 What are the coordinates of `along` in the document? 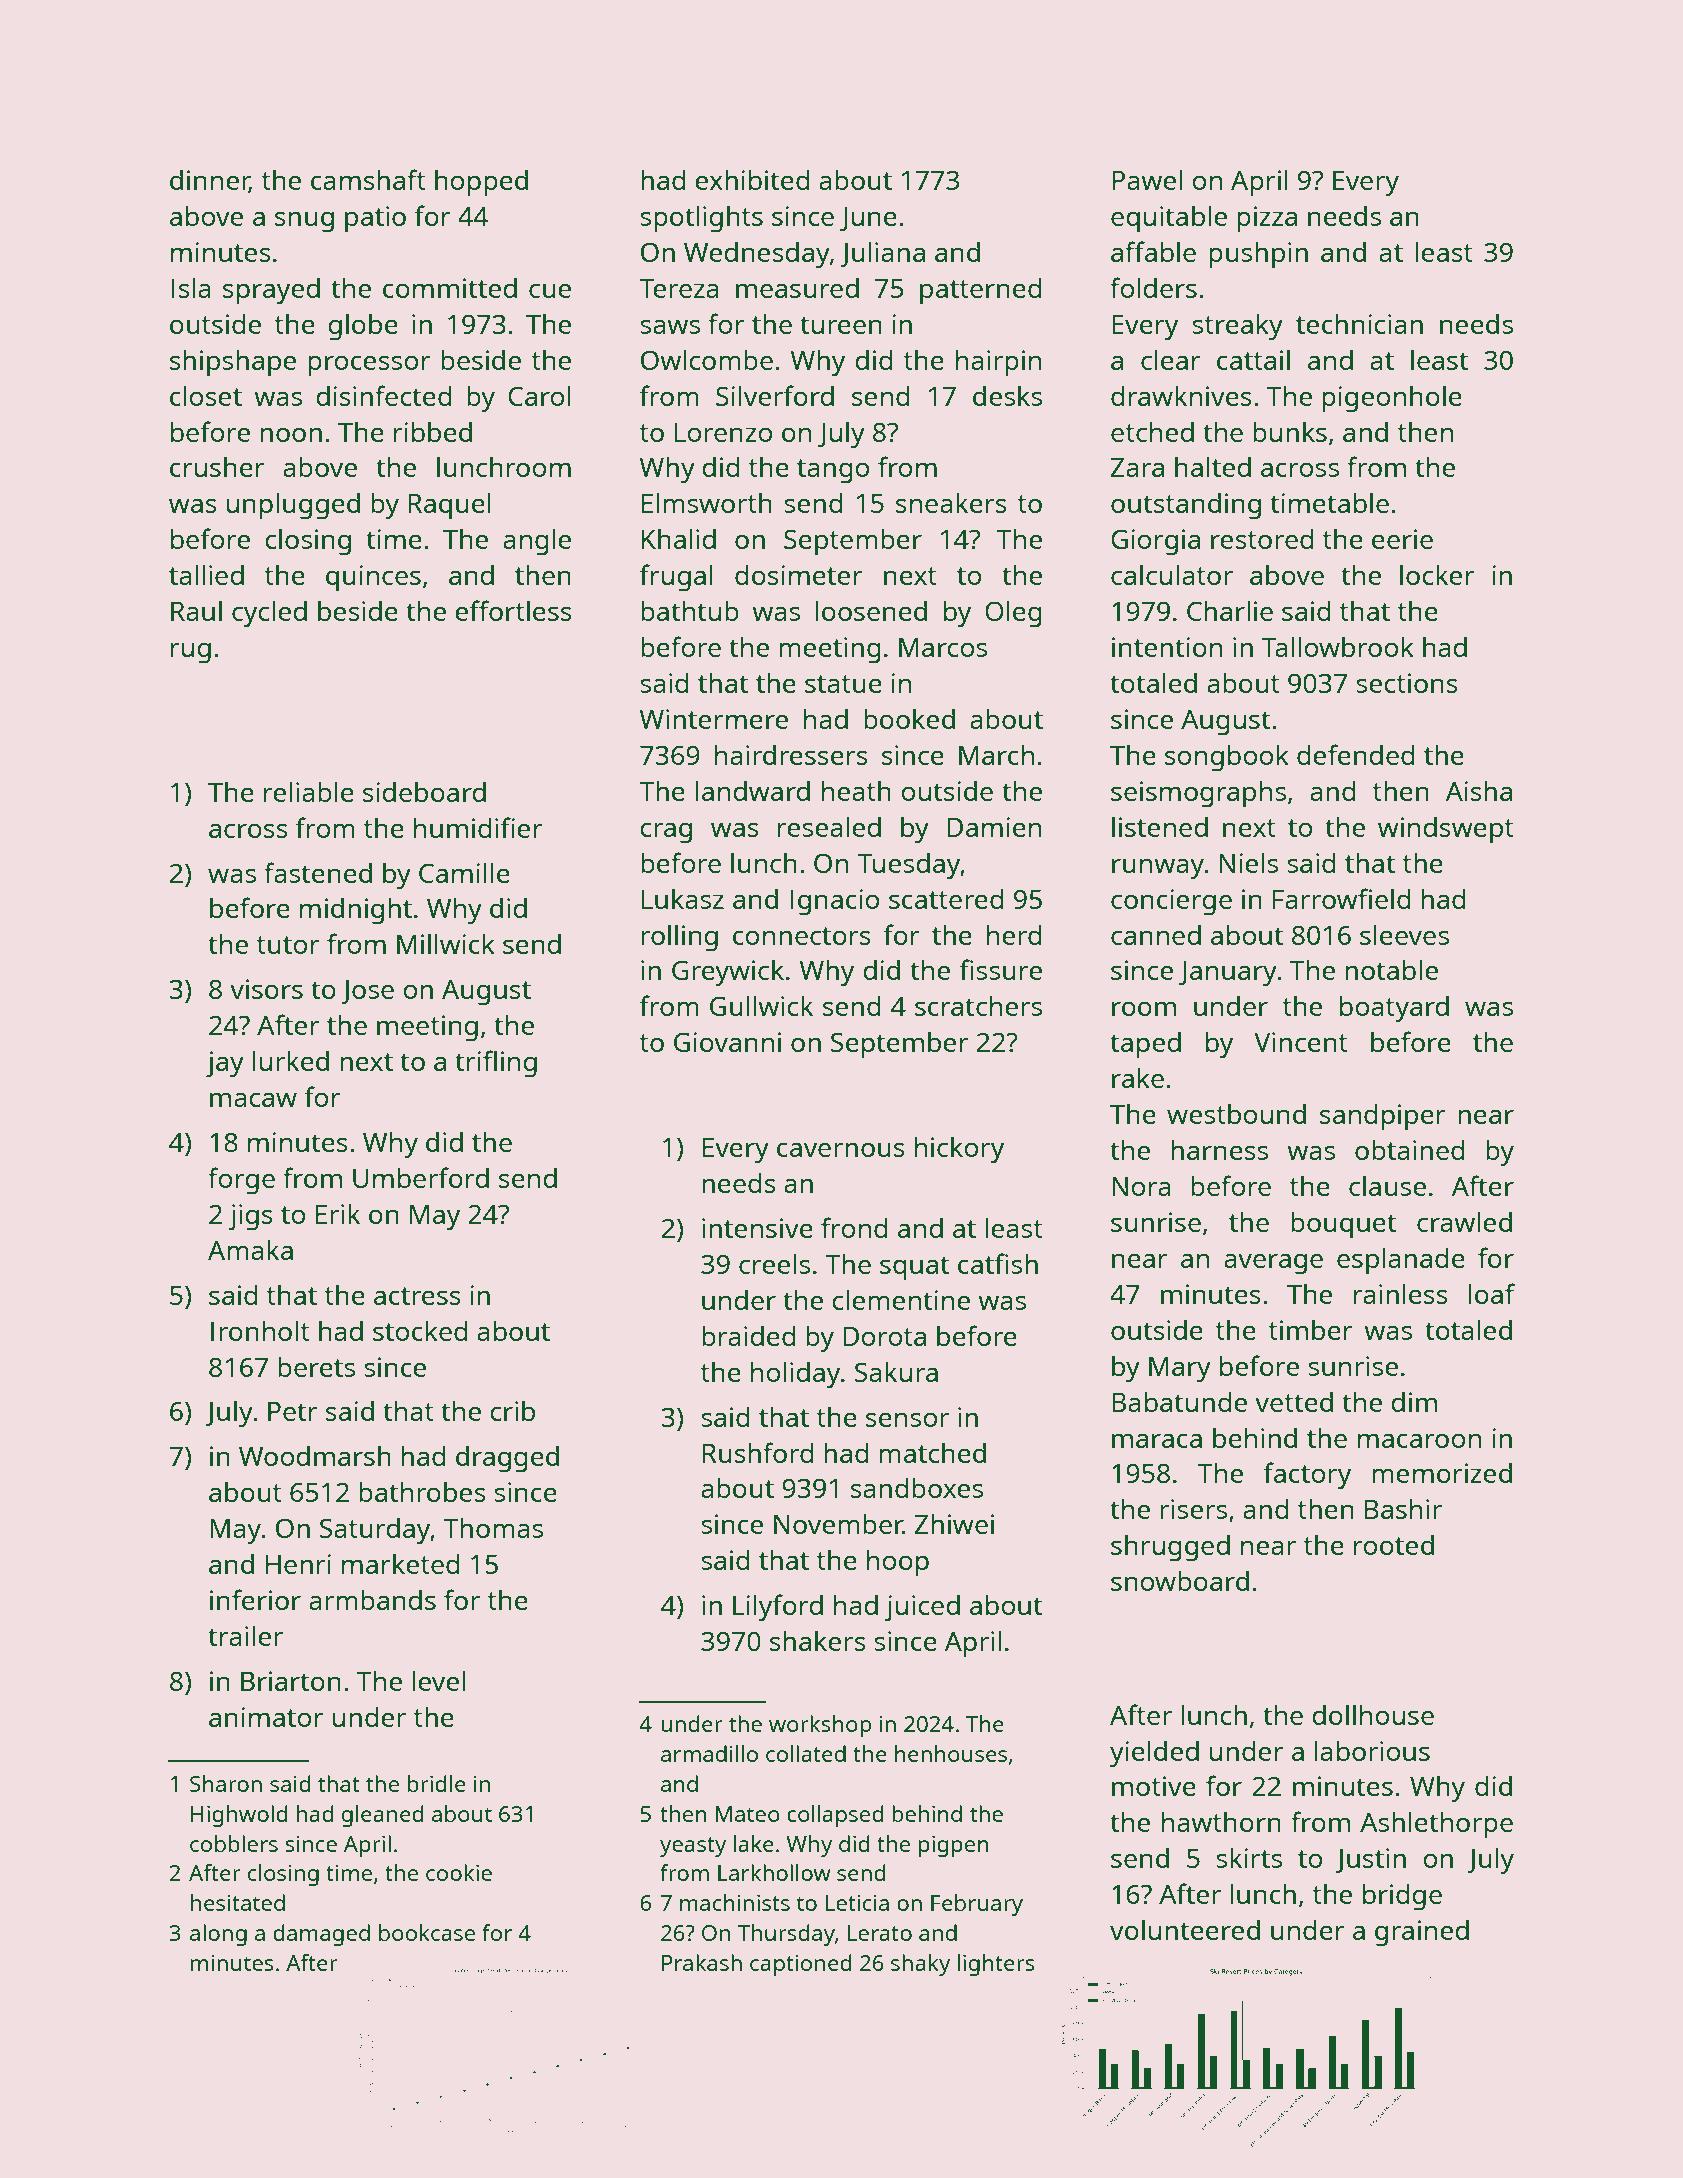 It's located at (218, 1935).
